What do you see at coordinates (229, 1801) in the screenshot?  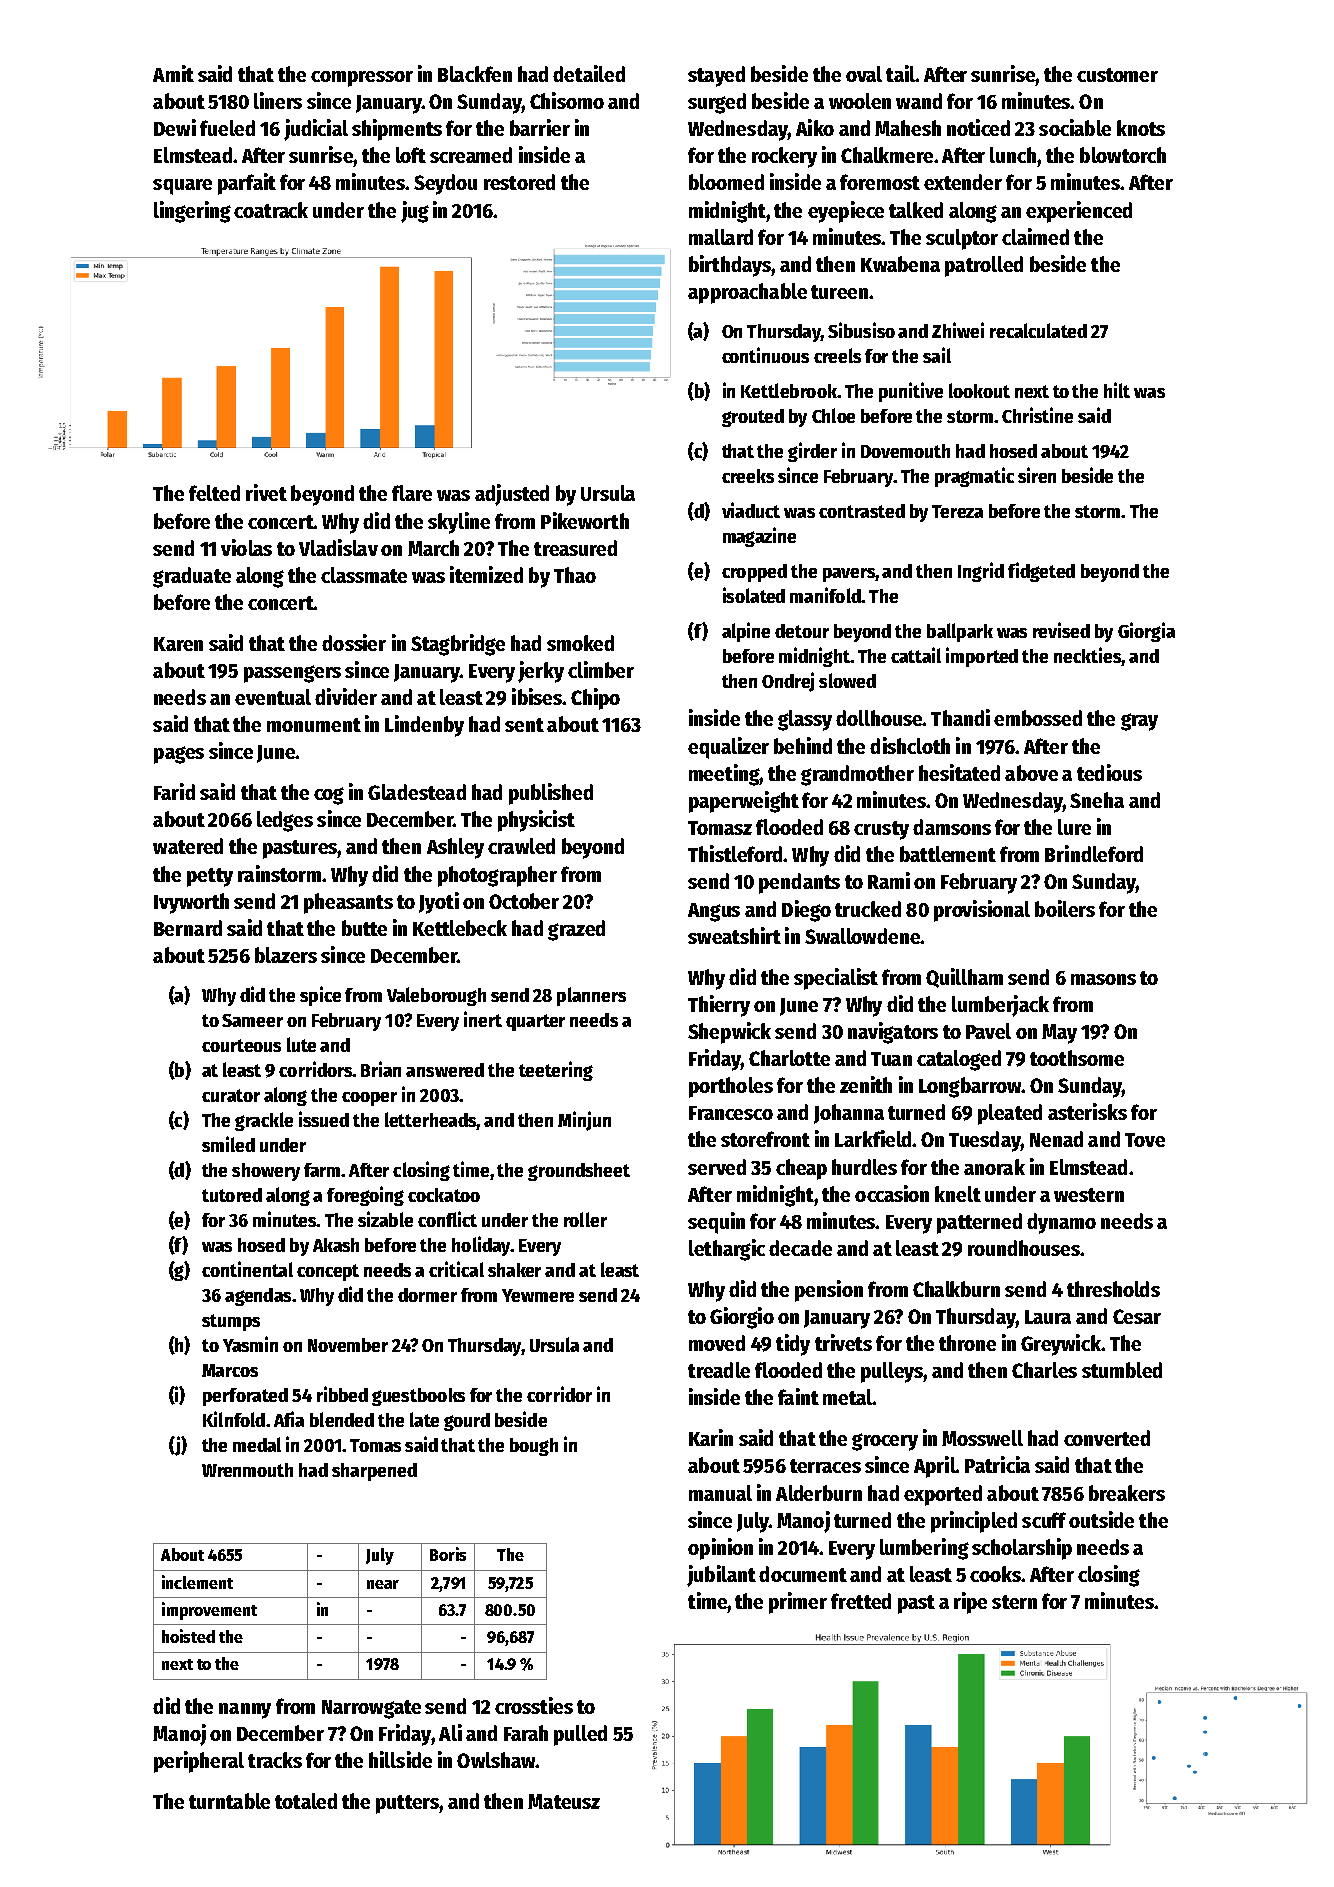 I see `turntable` at bounding box center [229, 1801].
